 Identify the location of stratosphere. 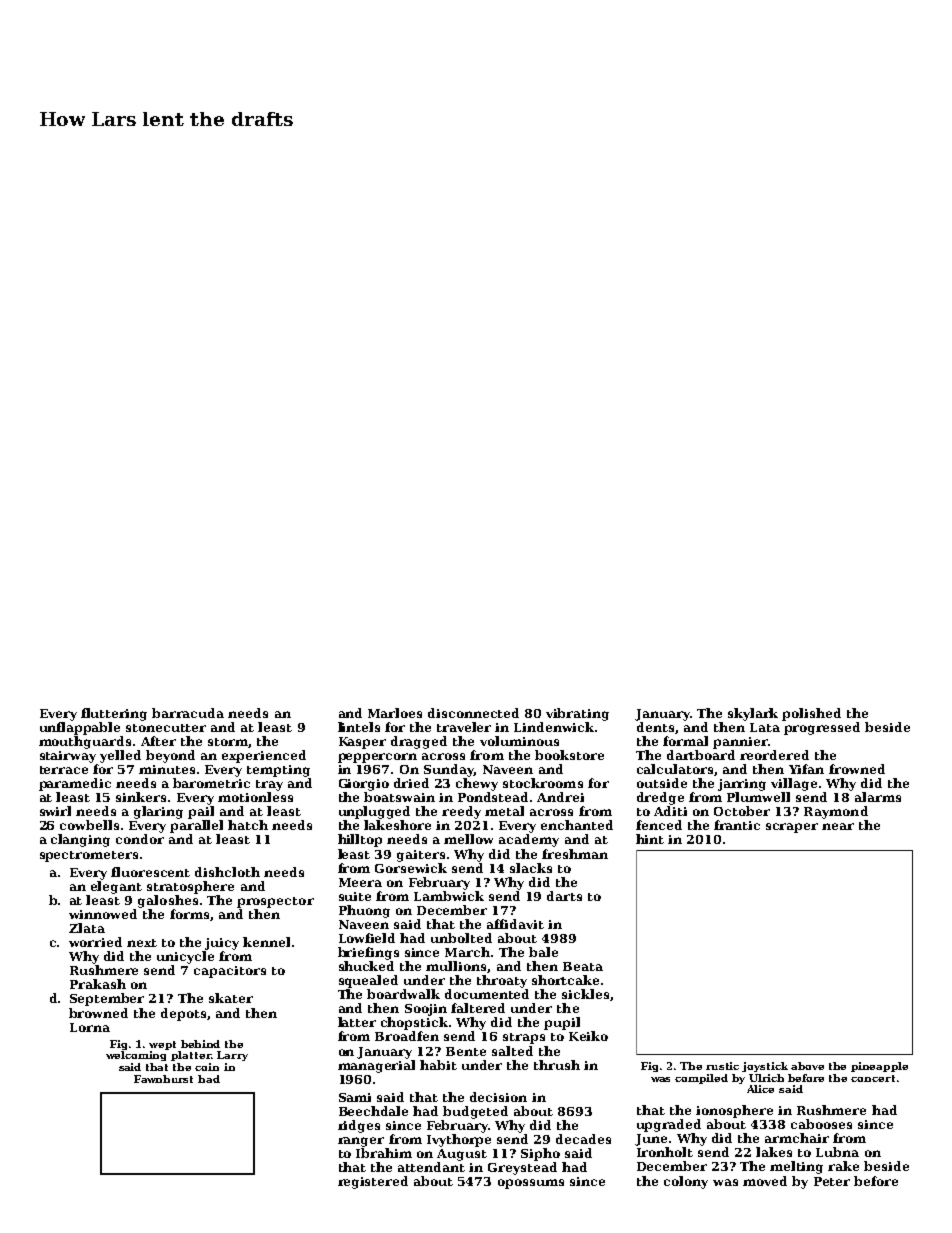
(190, 887).
